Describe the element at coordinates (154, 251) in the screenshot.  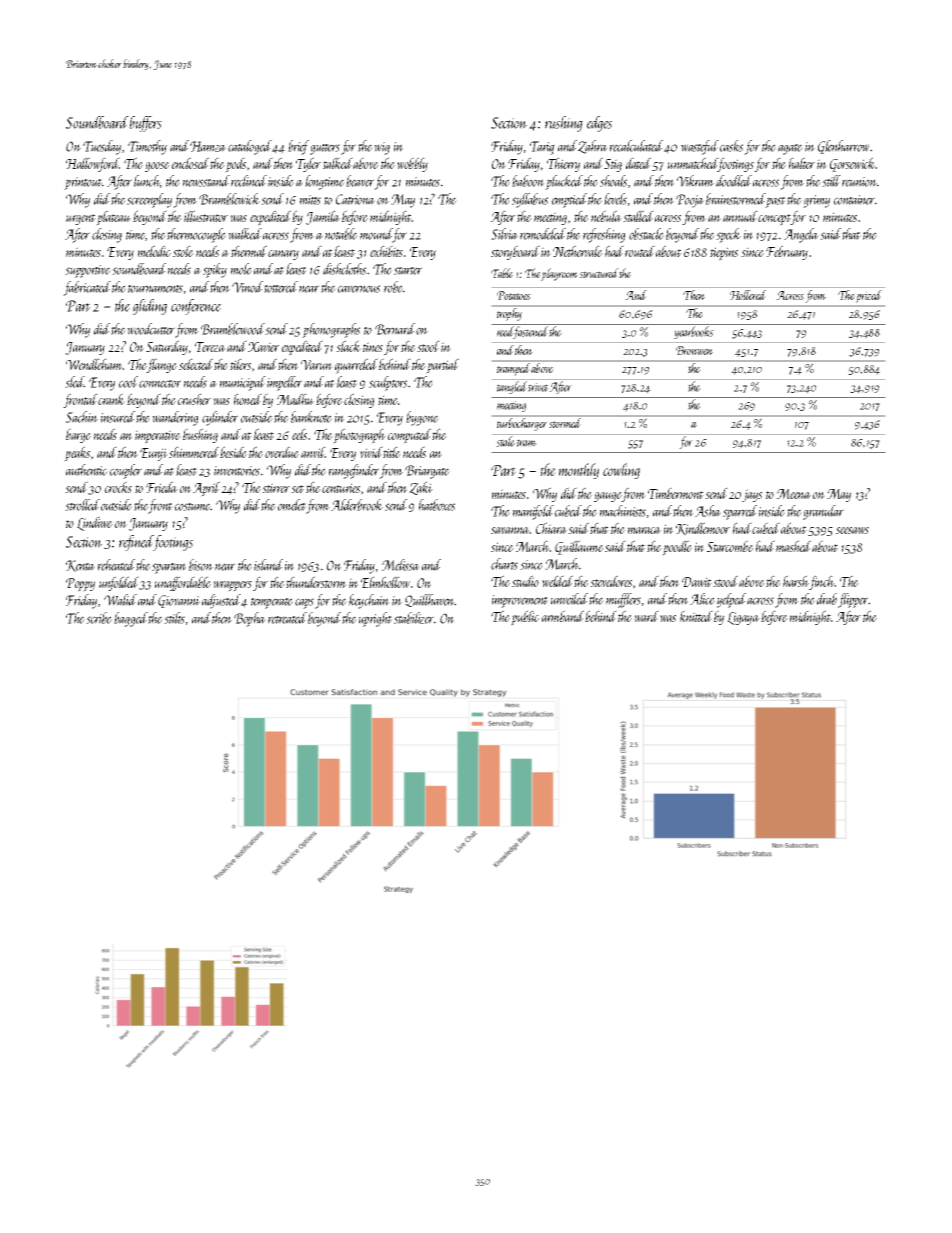
I see `melodic` at that location.
